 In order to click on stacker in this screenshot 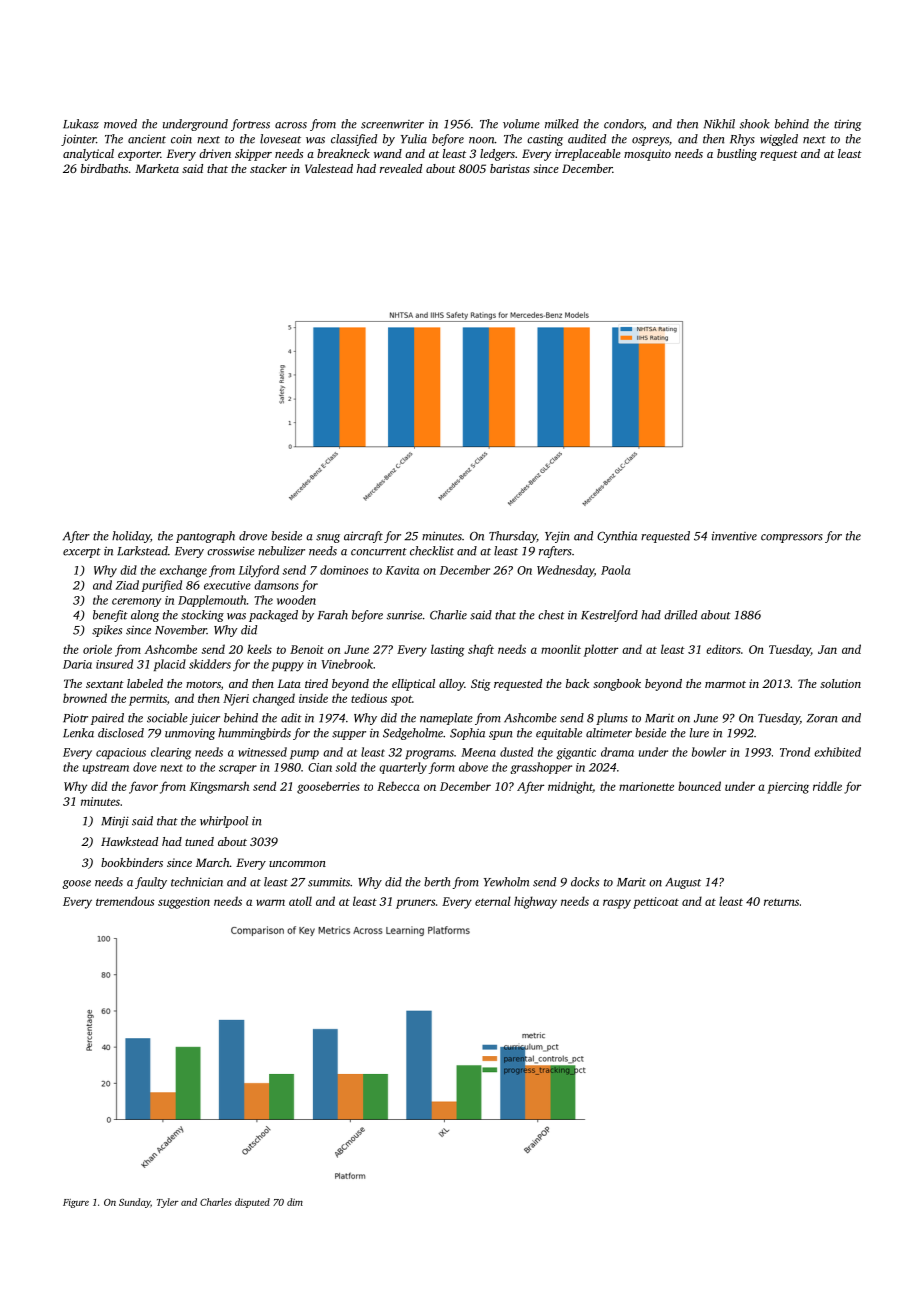, I will do `click(268, 168)`.
